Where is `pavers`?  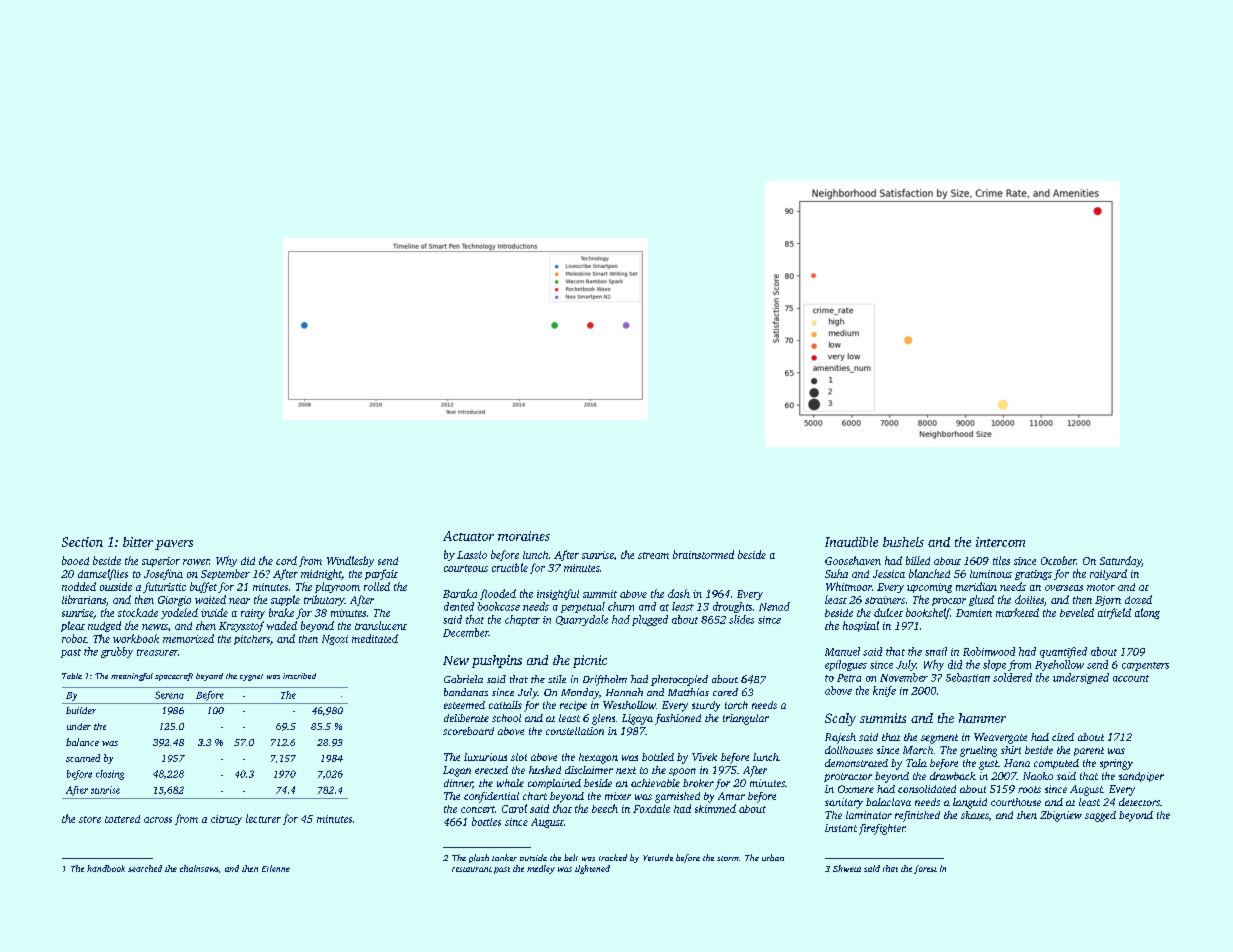
pavers is located at coordinates (174, 545).
